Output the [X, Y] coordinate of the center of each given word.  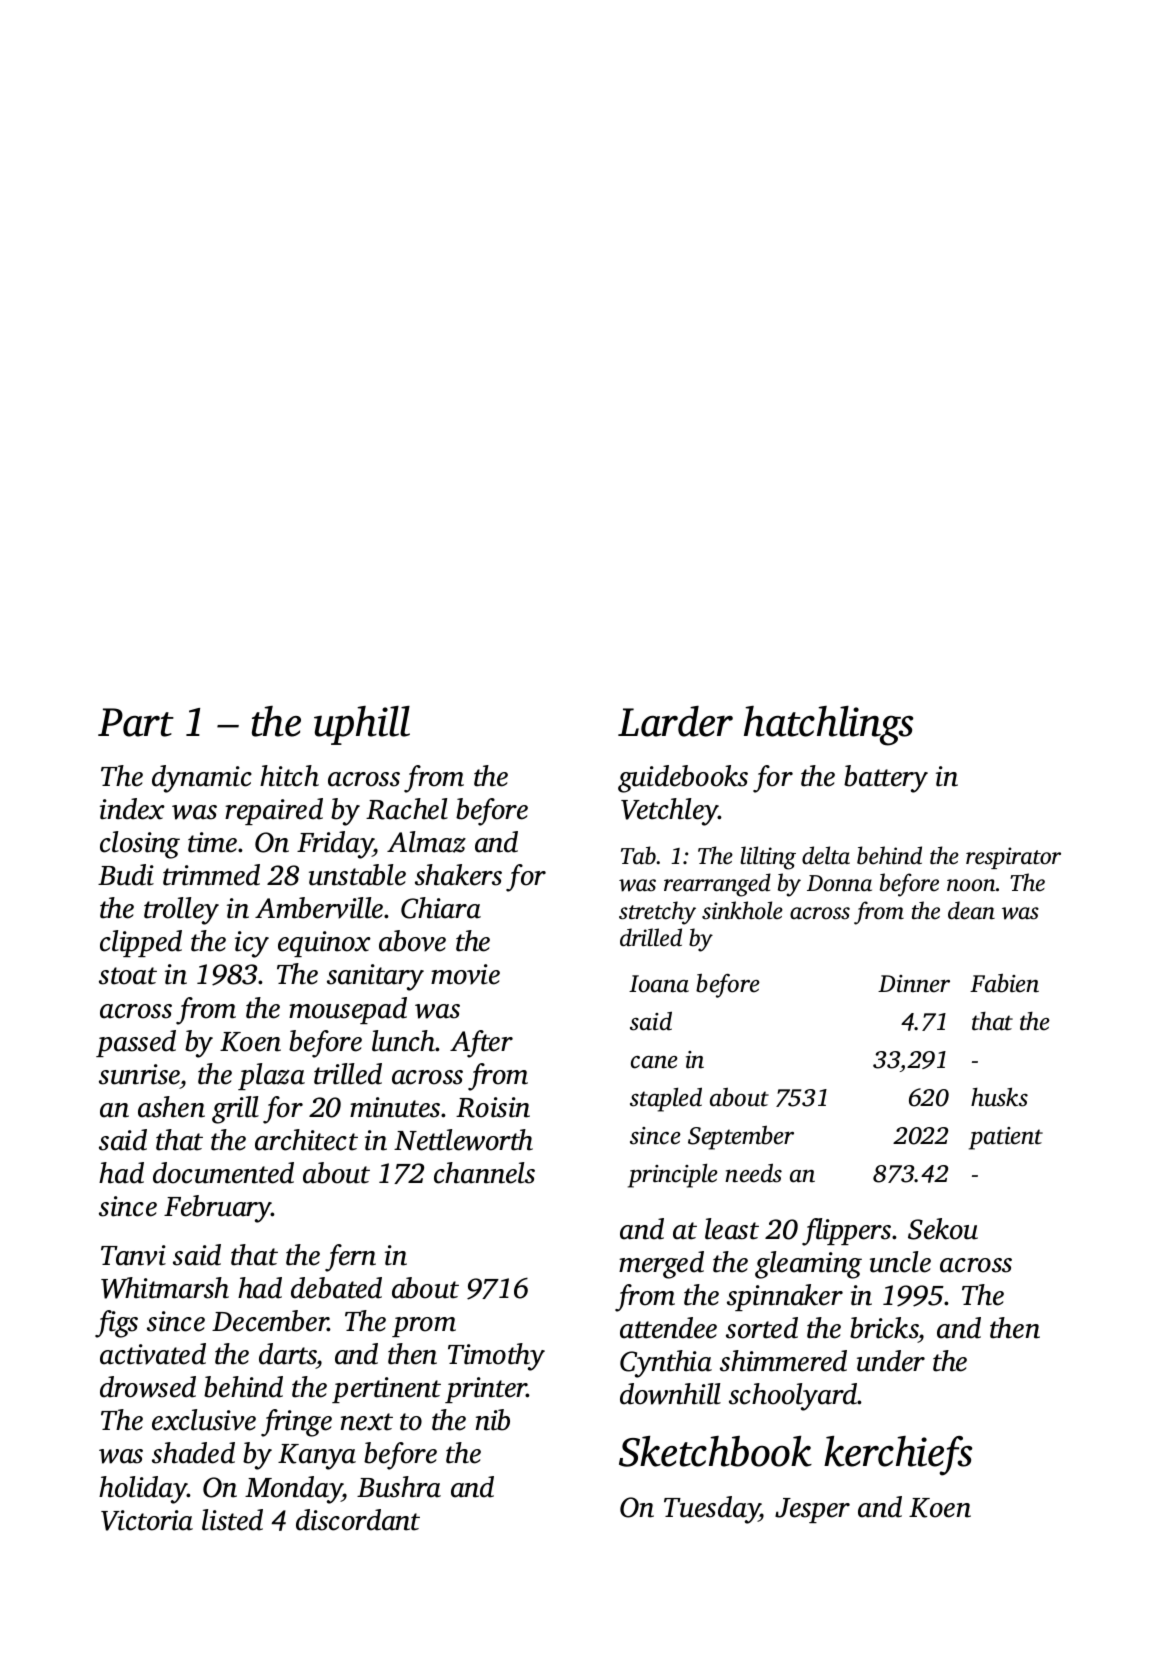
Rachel [407, 809]
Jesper [812, 1510]
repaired [274, 811]
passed [136, 1043]
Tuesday [712, 1510]
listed [232, 1520]
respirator [1013, 858]
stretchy [657, 913]
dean [971, 910]
